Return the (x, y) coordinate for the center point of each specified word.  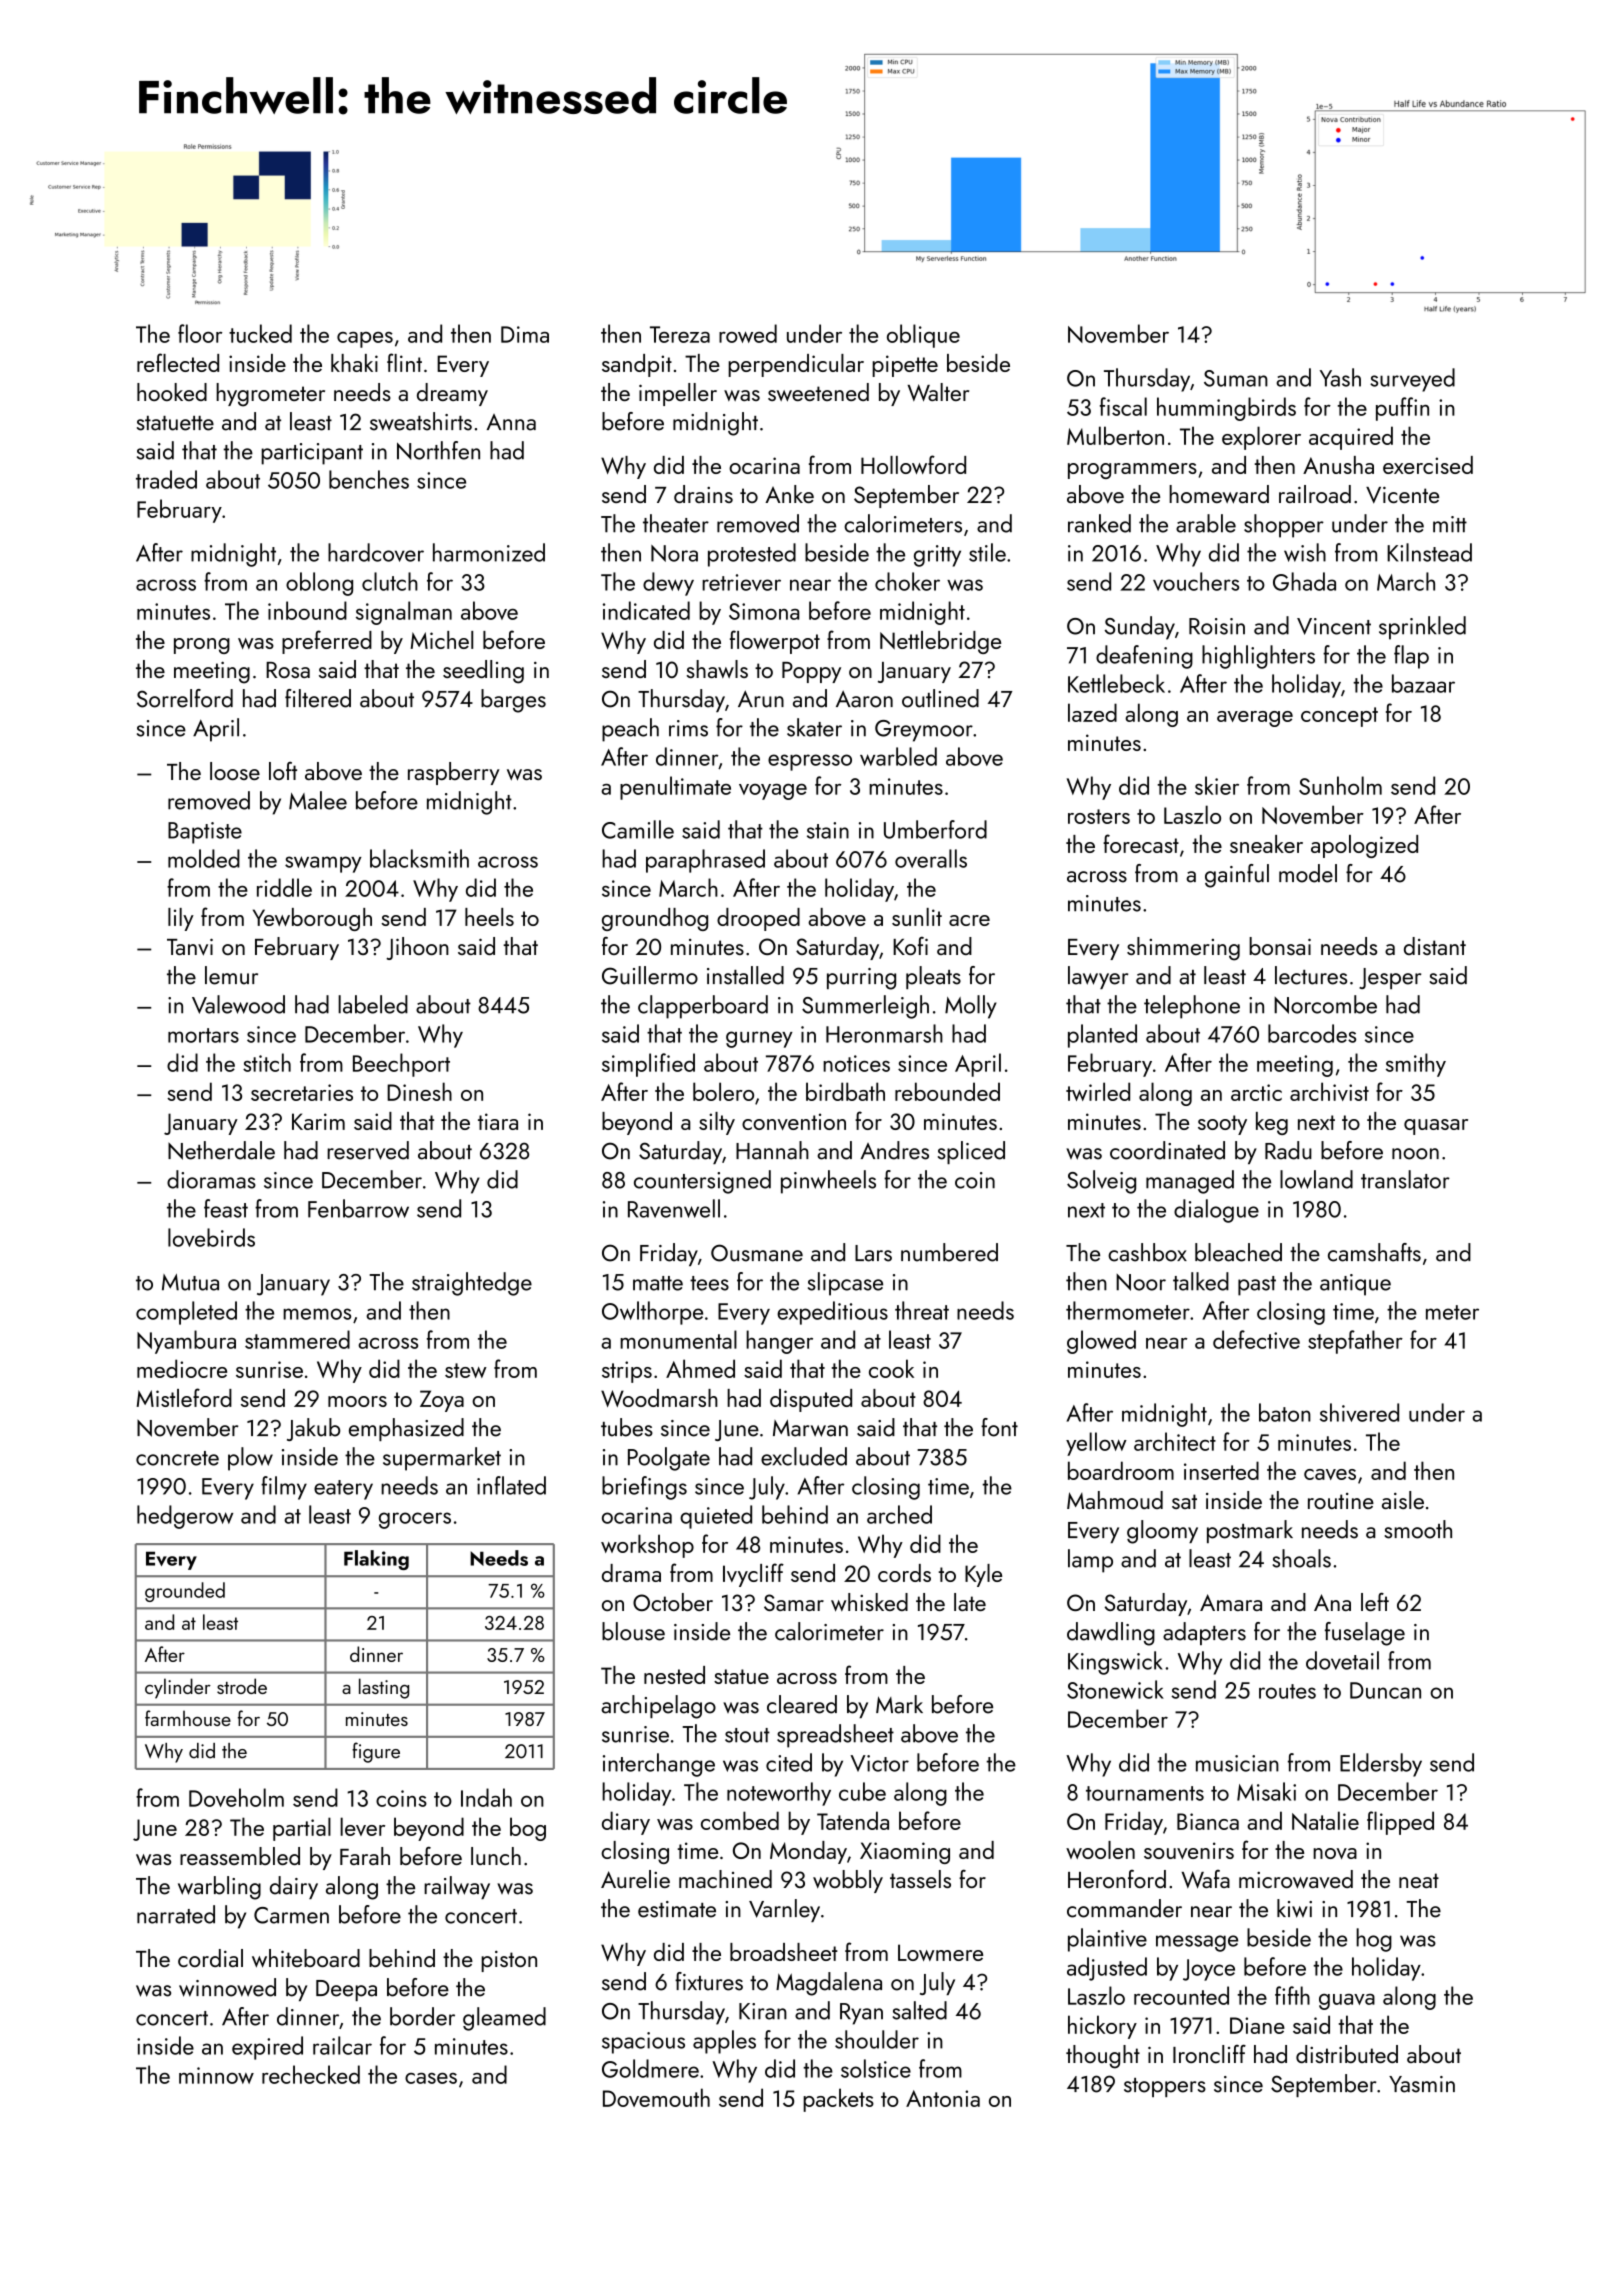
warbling (219, 1888)
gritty (937, 556)
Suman (1236, 378)
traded (166, 479)
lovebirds (211, 1237)
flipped (1400, 1823)
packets (838, 2100)
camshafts (1374, 1252)
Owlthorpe (652, 1313)
